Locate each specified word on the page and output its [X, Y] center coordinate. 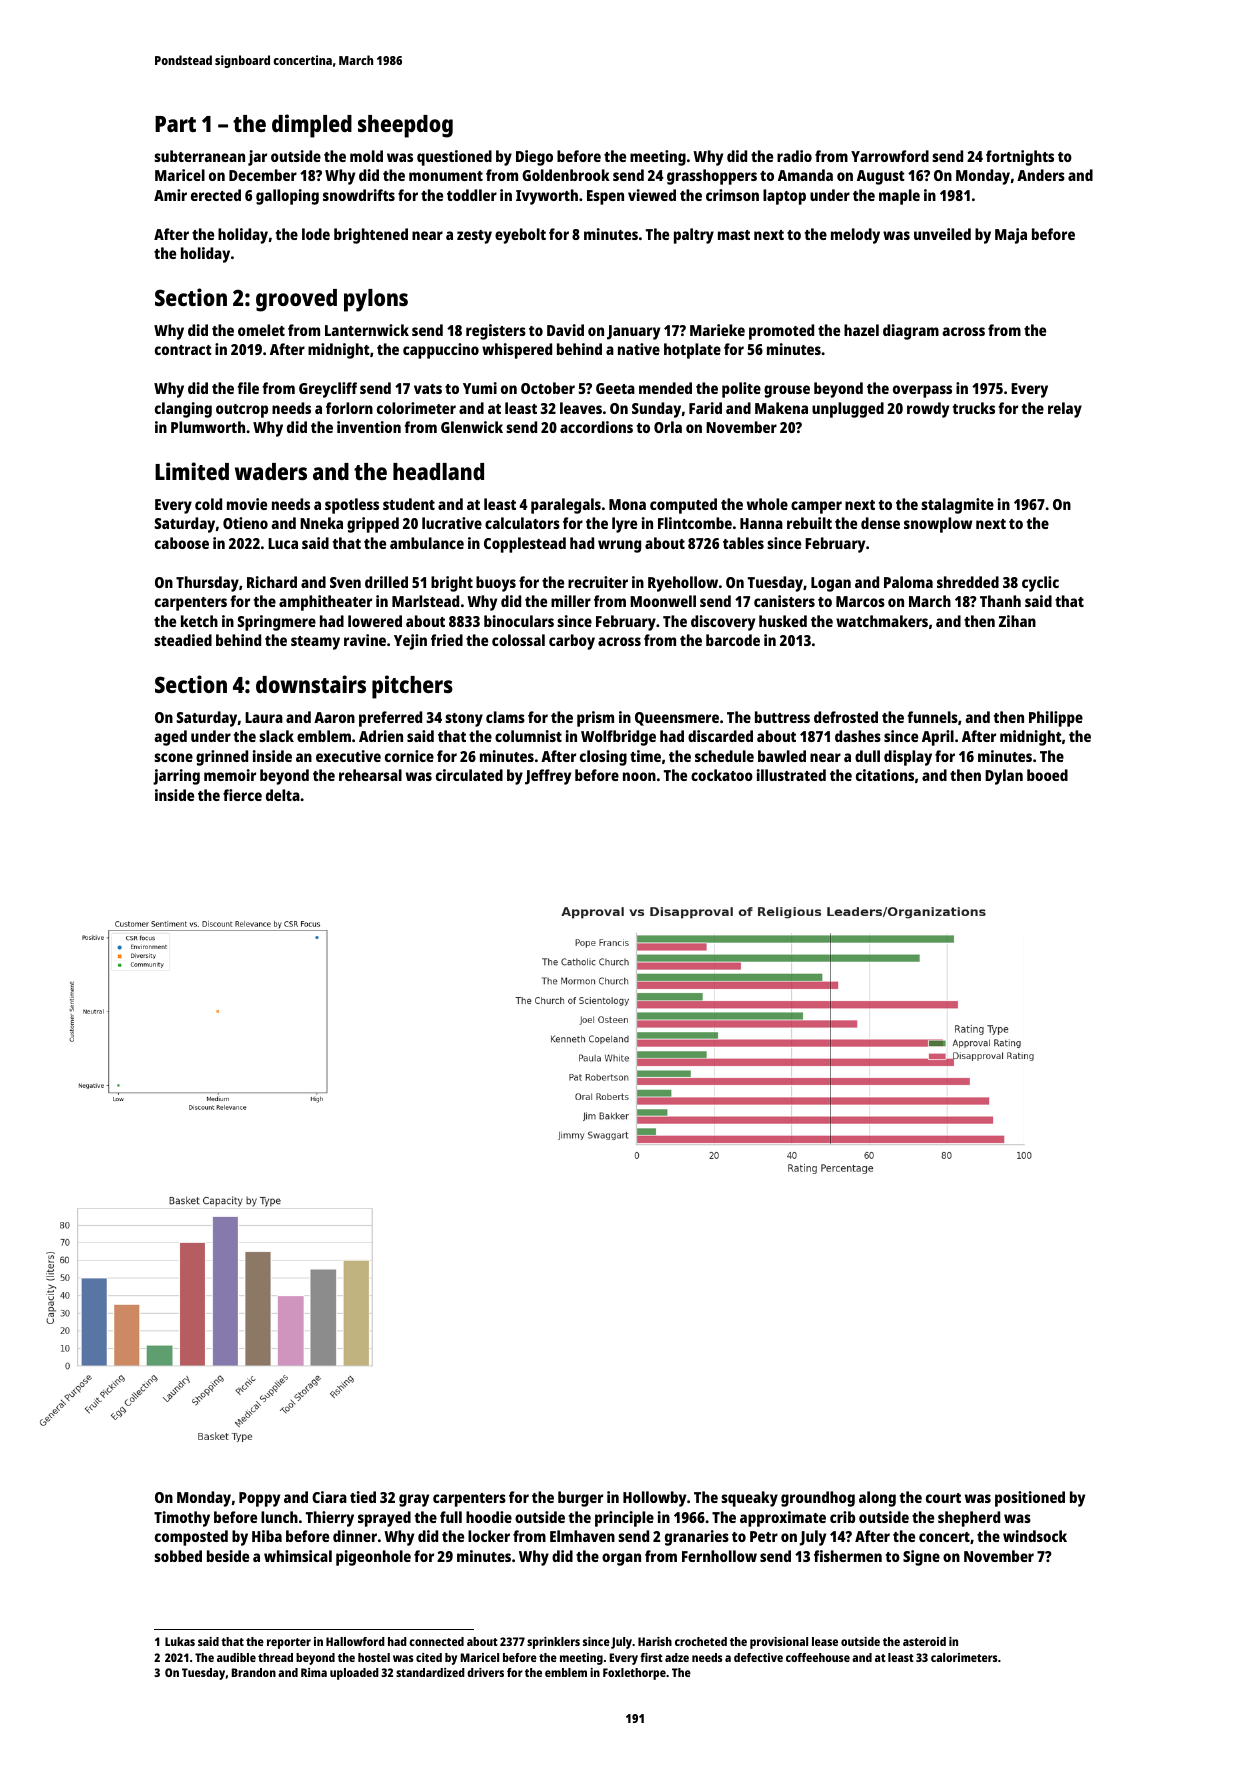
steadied [183, 640]
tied [363, 1497]
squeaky [749, 1499]
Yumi [480, 388]
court [943, 1498]
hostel [374, 1657]
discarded [720, 736]
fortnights [1020, 158]
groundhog [818, 1499]
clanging [183, 410]
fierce [242, 795]
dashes [858, 736]
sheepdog [405, 126]
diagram [911, 332]
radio [794, 156]
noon [639, 776]
